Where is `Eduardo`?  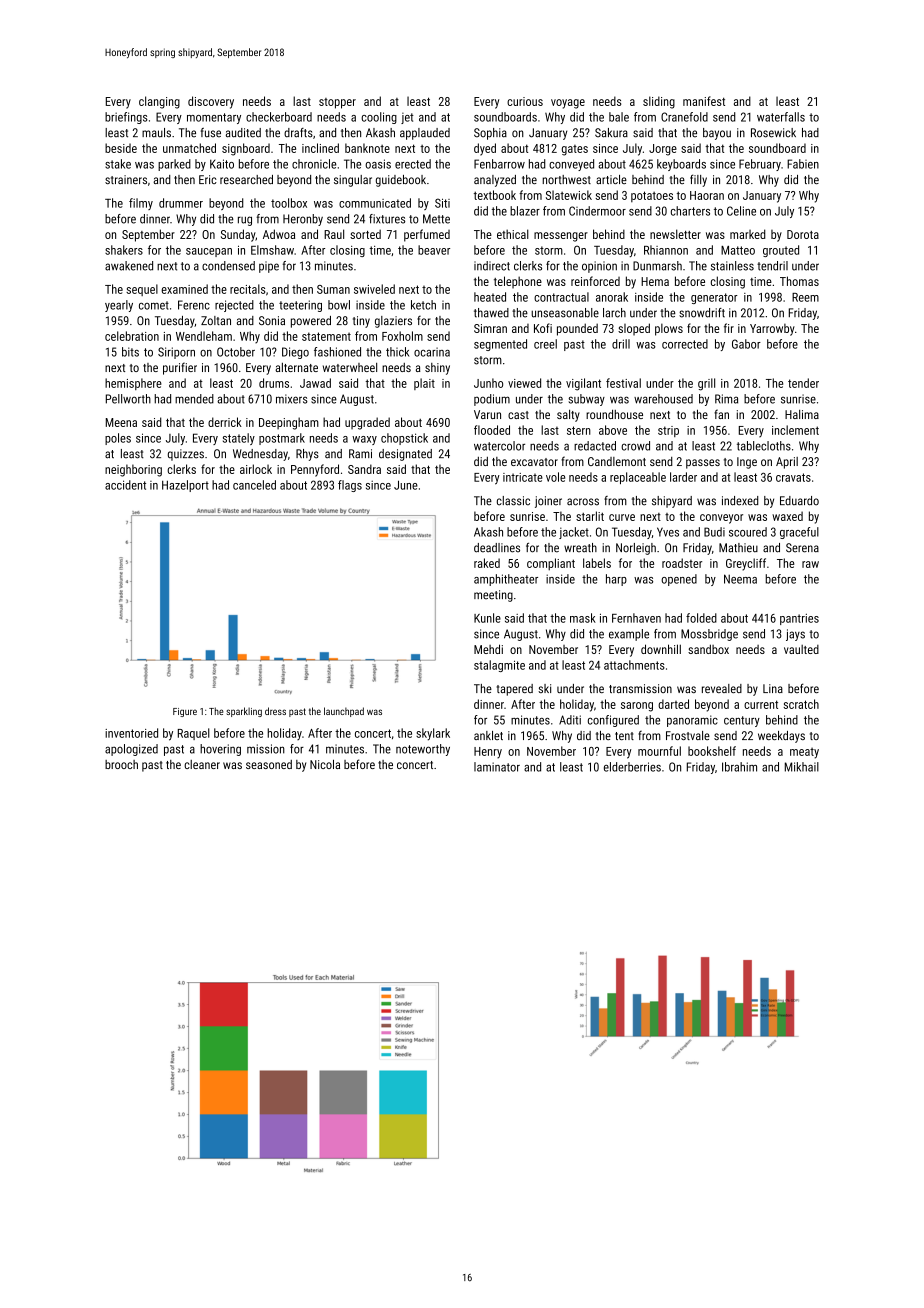 Eduardo is located at coordinates (799, 501).
